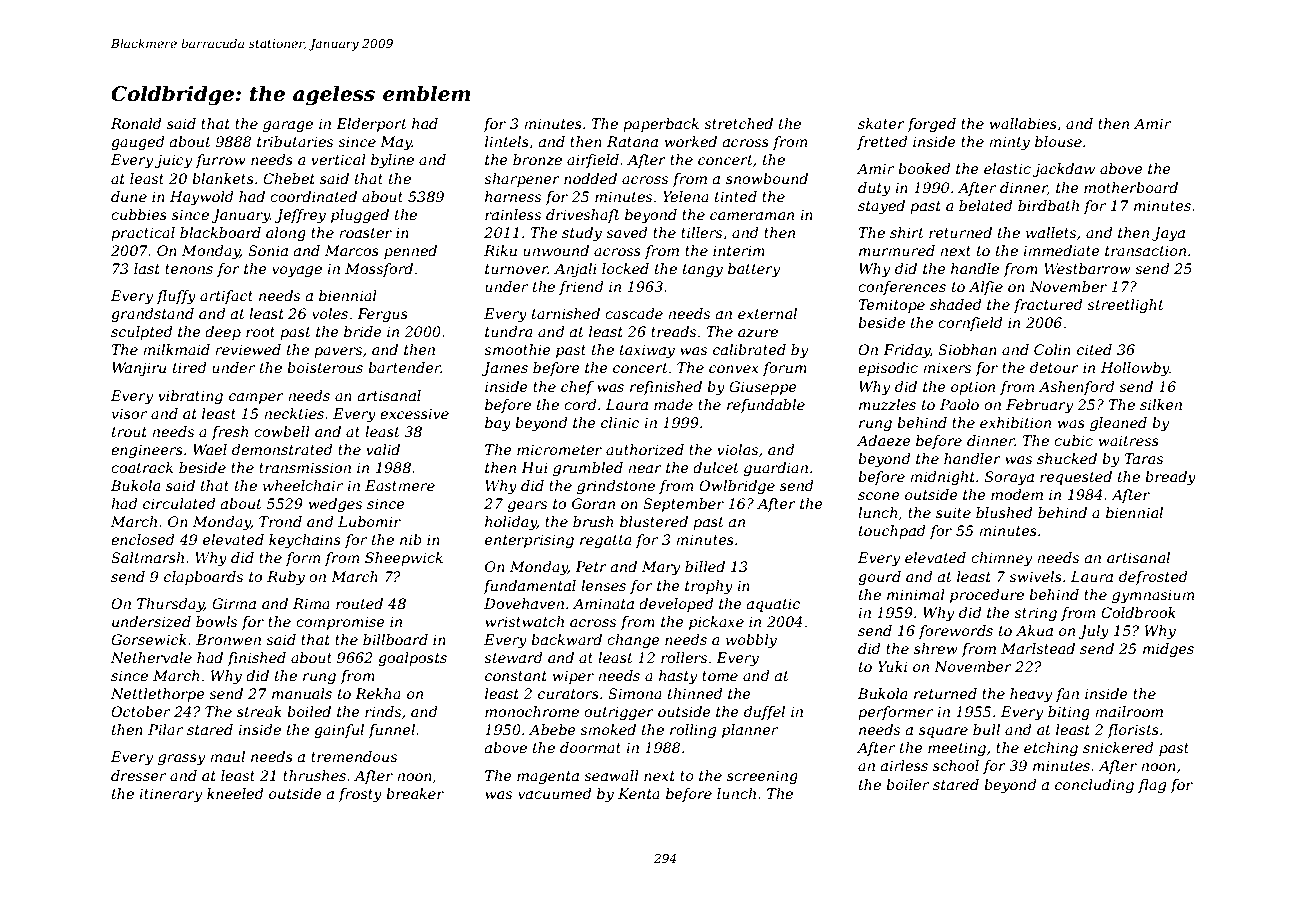  Describe the element at coordinates (1129, 440) in the screenshot. I see `waitress` at that location.
